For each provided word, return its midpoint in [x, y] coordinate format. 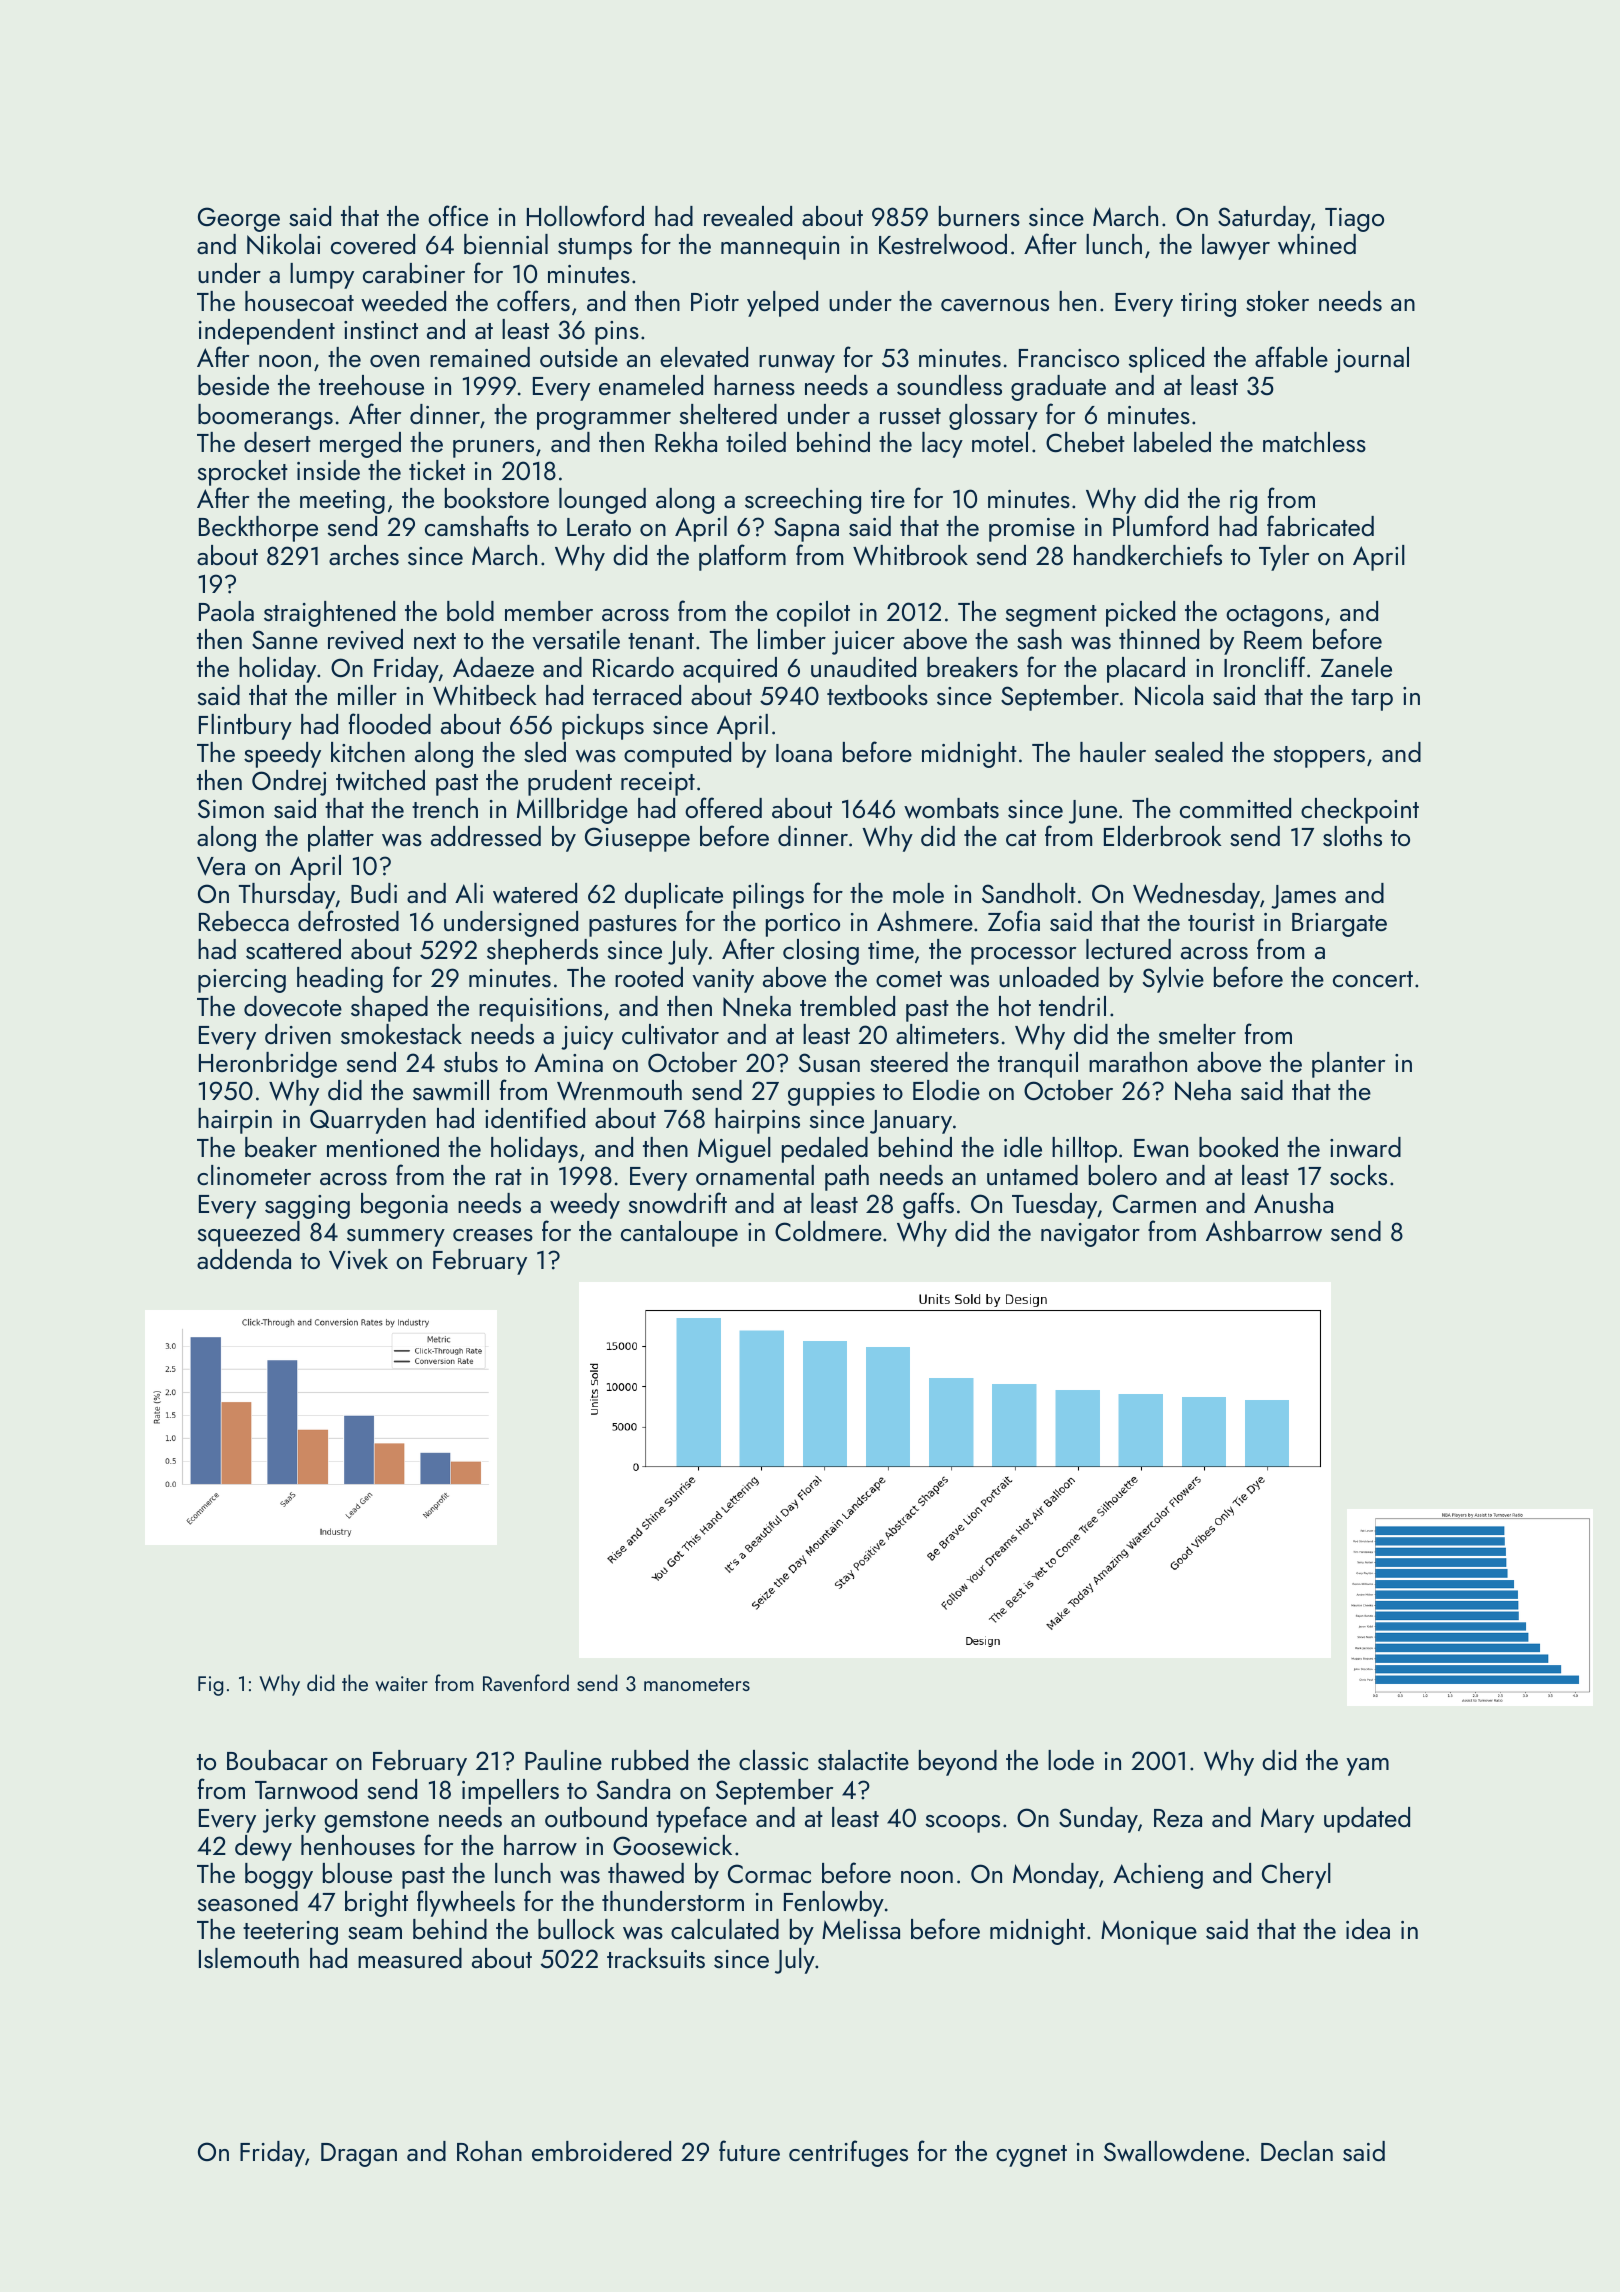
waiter [401, 1683]
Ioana [804, 753]
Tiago [1354, 220]
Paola [226, 611]
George [239, 219]
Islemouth [249, 1958]
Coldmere [828, 1231]
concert [1373, 979]
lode [1071, 1760]
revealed [748, 216]
